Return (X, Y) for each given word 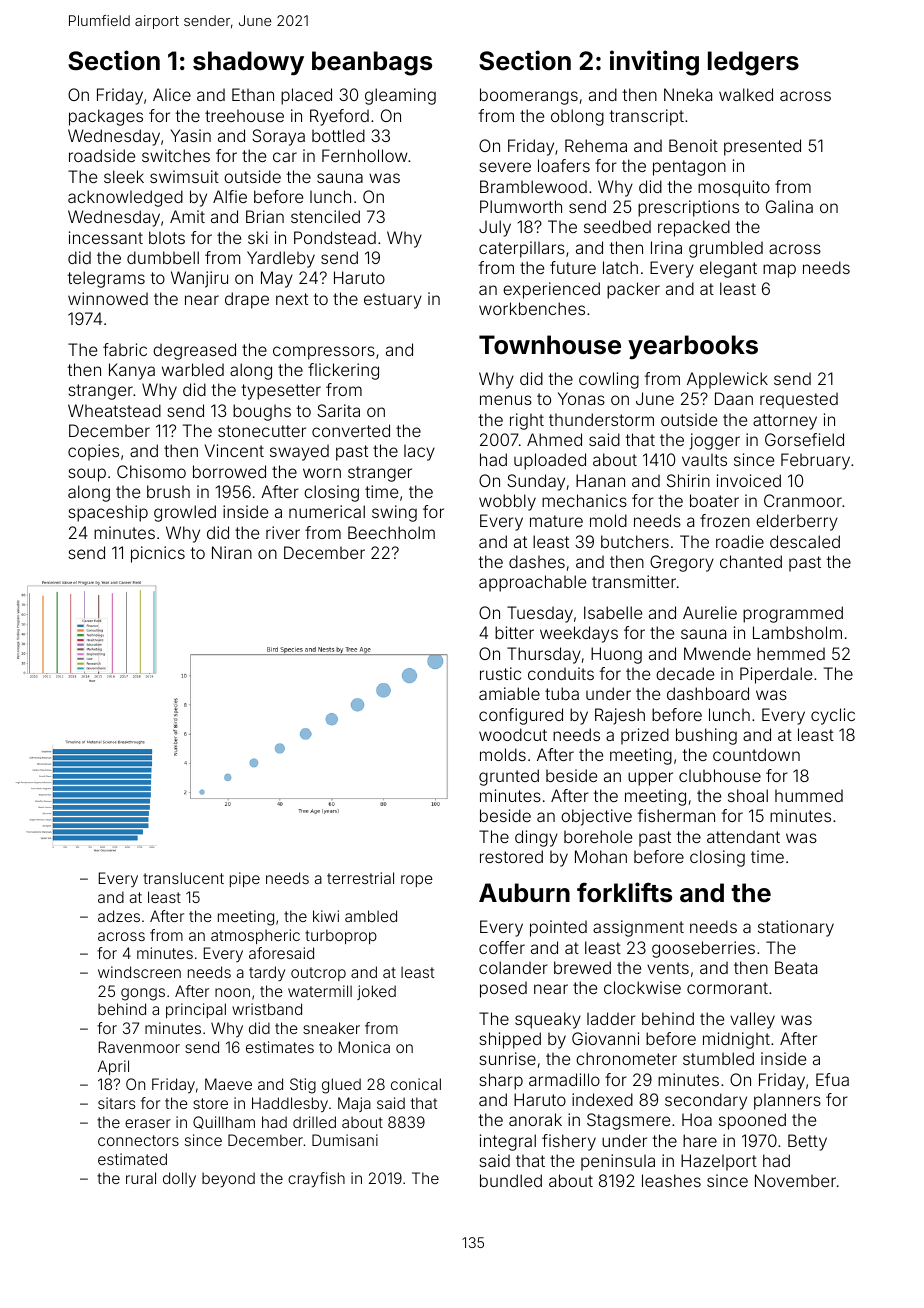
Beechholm (391, 532)
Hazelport (719, 1162)
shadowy (248, 63)
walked (746, 94)
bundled (511, 1180)
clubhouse (720, 775)
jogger (714, 441)
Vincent (234, 450)
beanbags (372, 63)
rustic (500, 673)
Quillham (224, 1122)
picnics (158, 554)
